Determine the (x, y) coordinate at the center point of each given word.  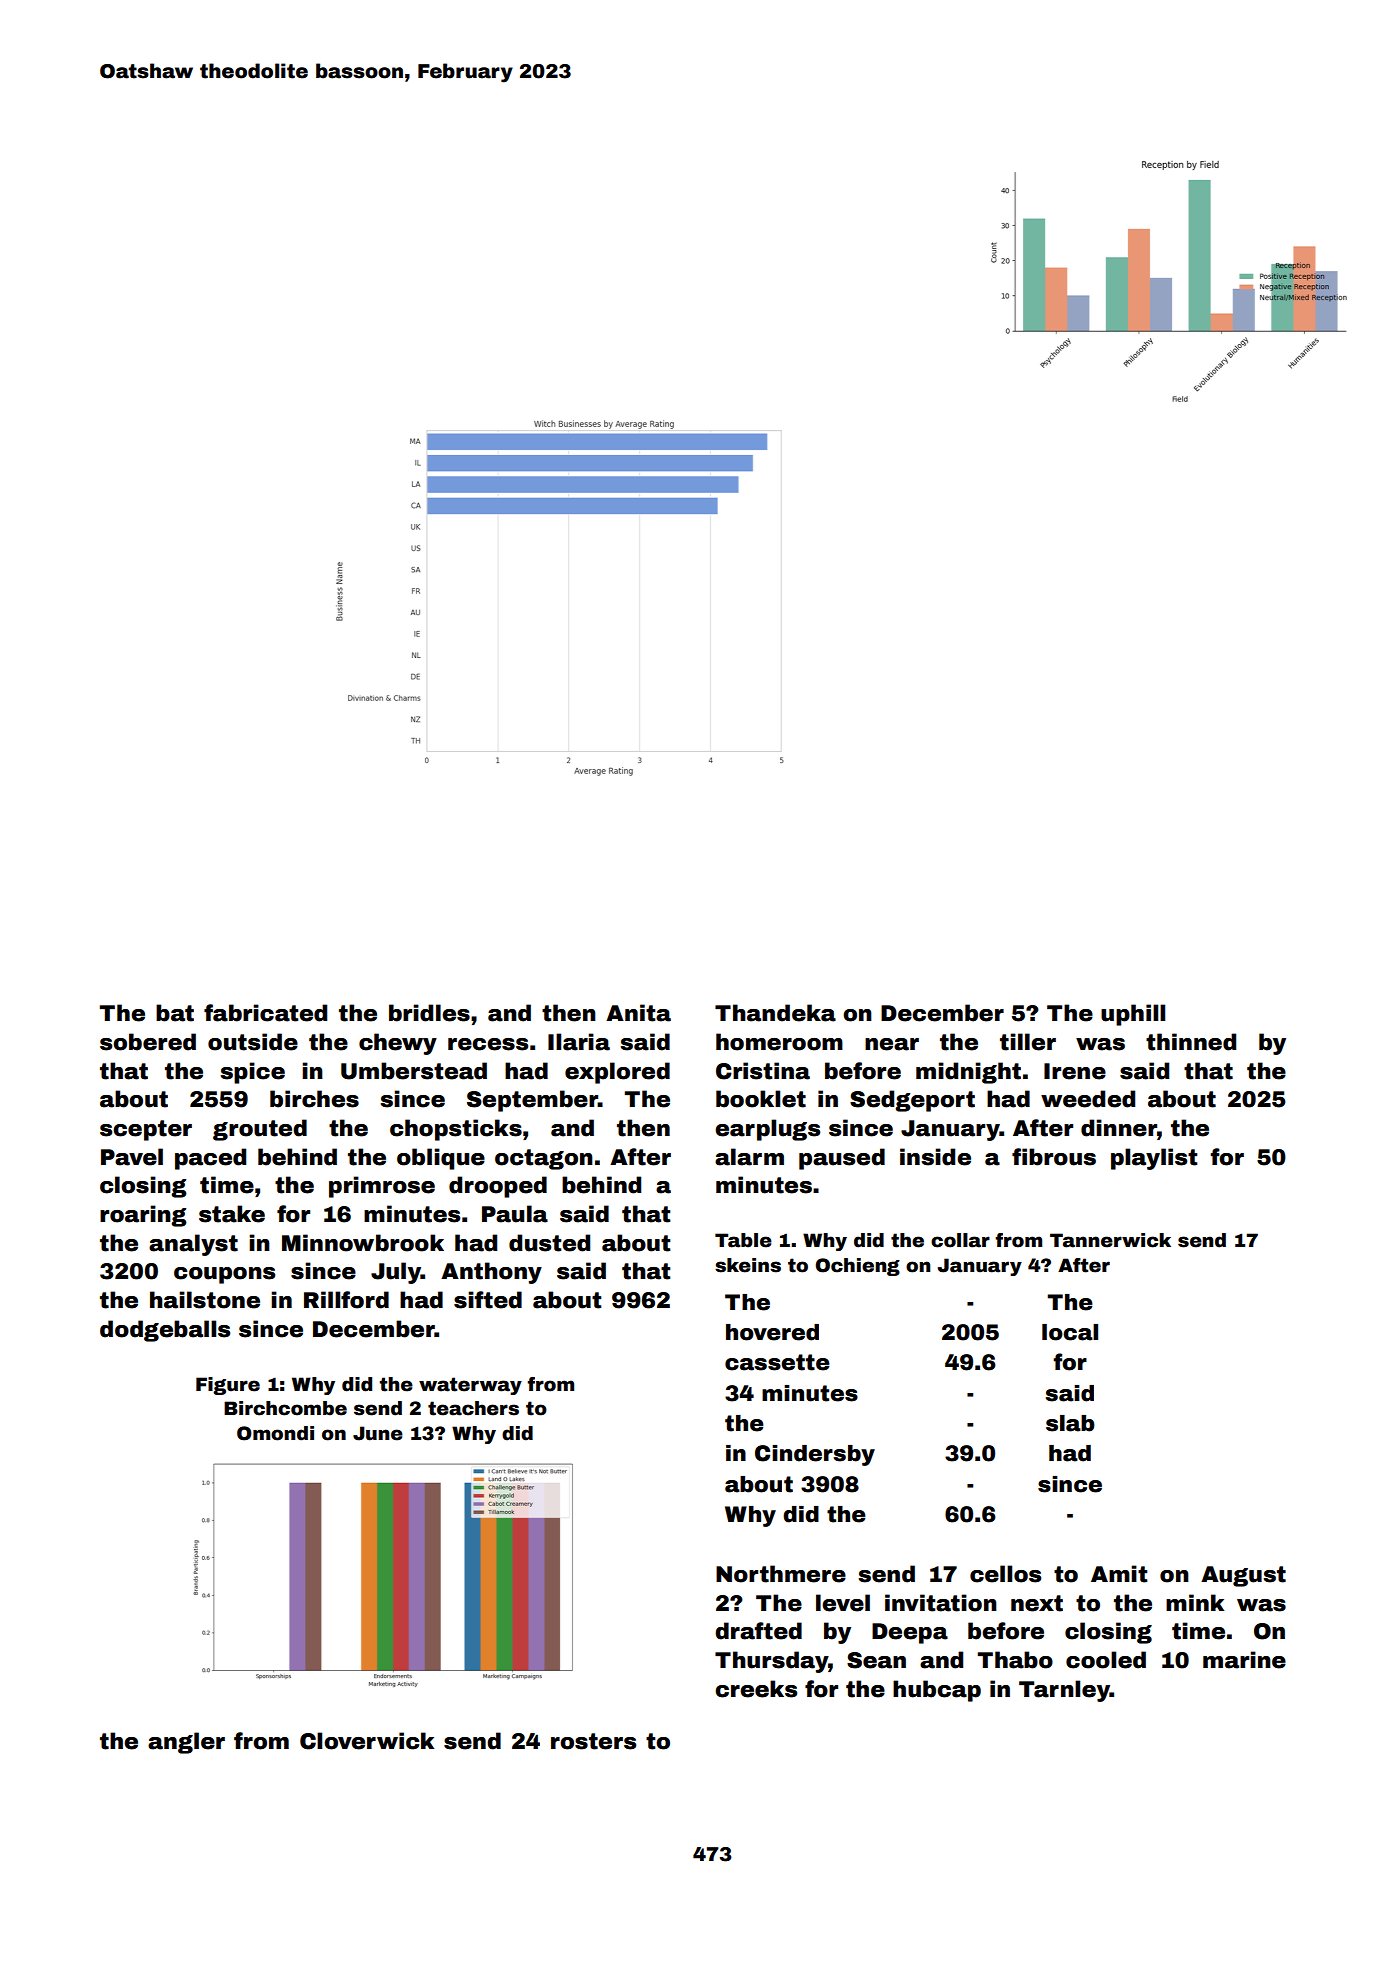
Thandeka (775, 1013)
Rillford (346, 1300)
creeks (756, 1689)
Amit (1119, 1574)
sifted (488, 1300)
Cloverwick (367, 1741)
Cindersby (815, 1455)
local (1070, 1332)
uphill (1133, 1015)
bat (175, 1013)
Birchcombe (285, 1408)
